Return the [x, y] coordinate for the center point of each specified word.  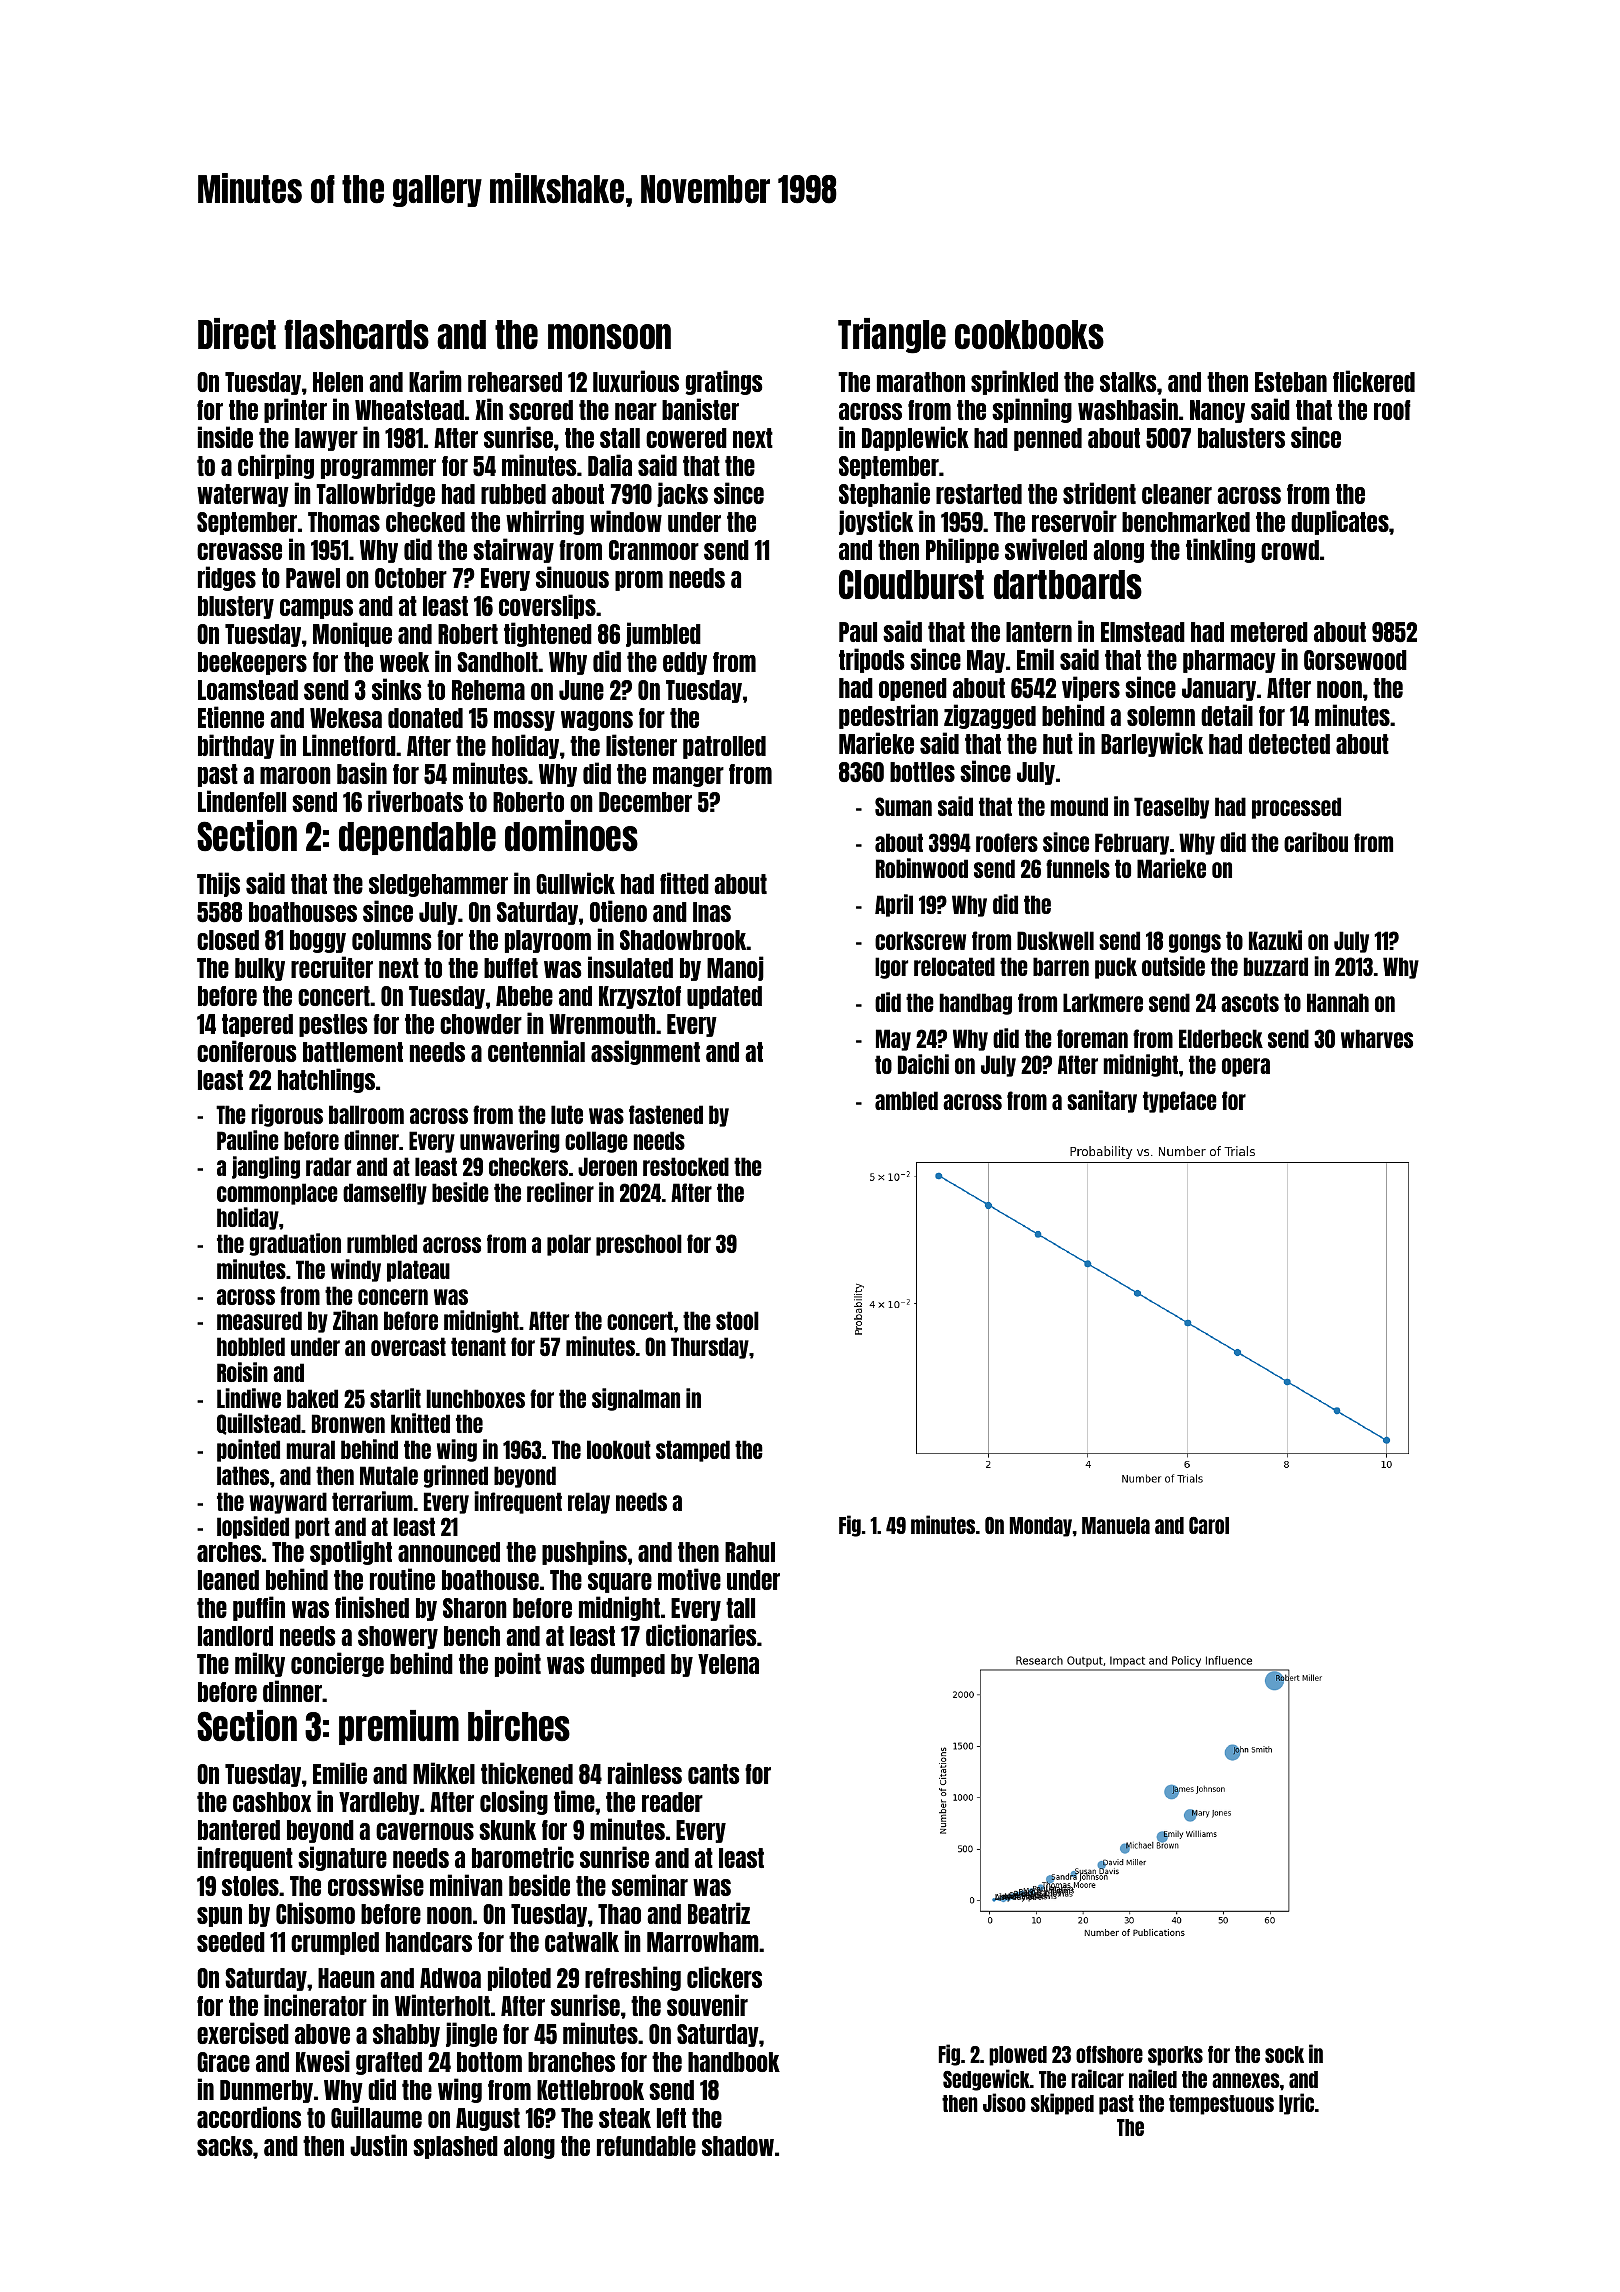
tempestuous [1221, 2105]
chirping [276, 466]
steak [625, 2118]
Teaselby [1171, 808]
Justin [378, 2145]
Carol [1209, 1525]
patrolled [724, 747]
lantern [1039, 632]
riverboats [415, 801]
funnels [1078, 868]
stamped [693, 1451]
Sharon [475, 1608]
